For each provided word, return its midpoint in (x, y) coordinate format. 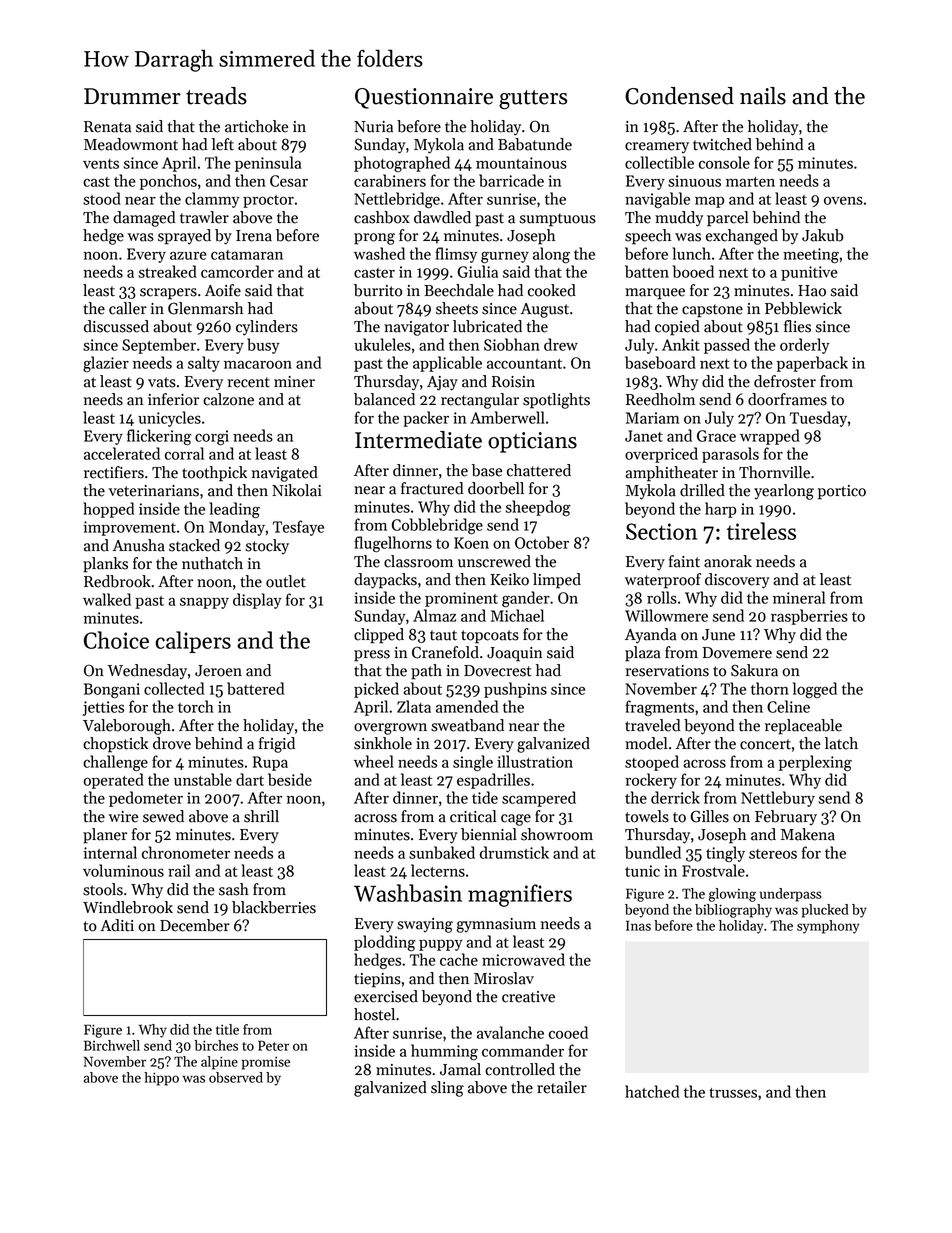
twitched (722, 144)
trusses (733, 1093)
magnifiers (520, 895)
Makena (808, 834)
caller (128, 308)
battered (255, 688)
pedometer (146, 799)
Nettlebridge (397, 200)
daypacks (385, 581)
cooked (552, 290)
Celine (788, 706)
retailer (562, 1087)
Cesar (289, 181)
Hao (812, 291)
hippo (161, 1079)
